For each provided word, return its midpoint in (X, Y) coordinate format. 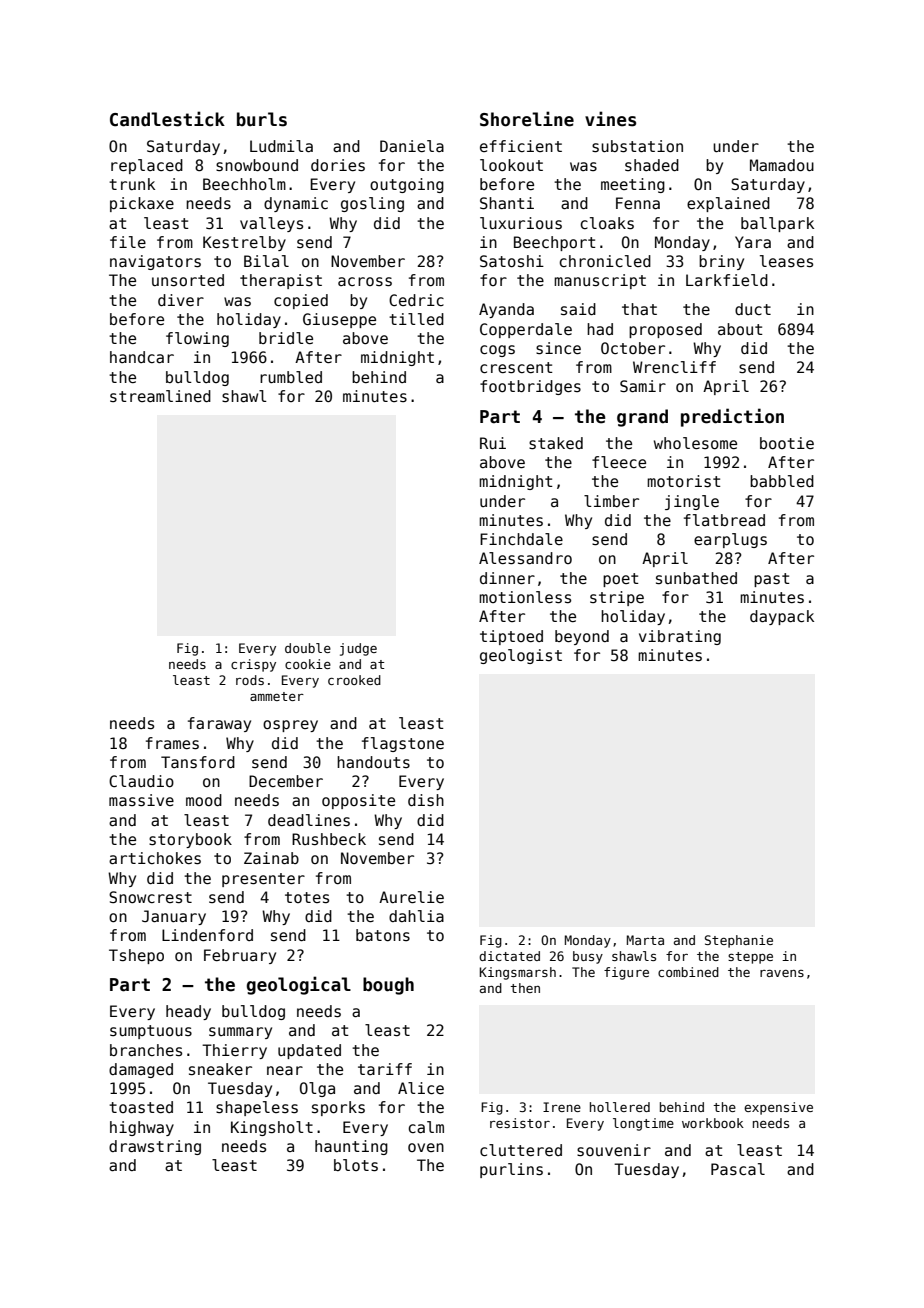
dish (426, 800)
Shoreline (527, 119)
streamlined (160, 396)
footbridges (530, 387)
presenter (263, 880)
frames (172, 743)
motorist (684, 481)
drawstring (155, 1147)
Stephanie (739, 941)
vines (610, 119)
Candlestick (167, 119)
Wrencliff (674, 367)
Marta (645, 940)
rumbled (291, 377)
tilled (416, 319)
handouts (373, 762)
